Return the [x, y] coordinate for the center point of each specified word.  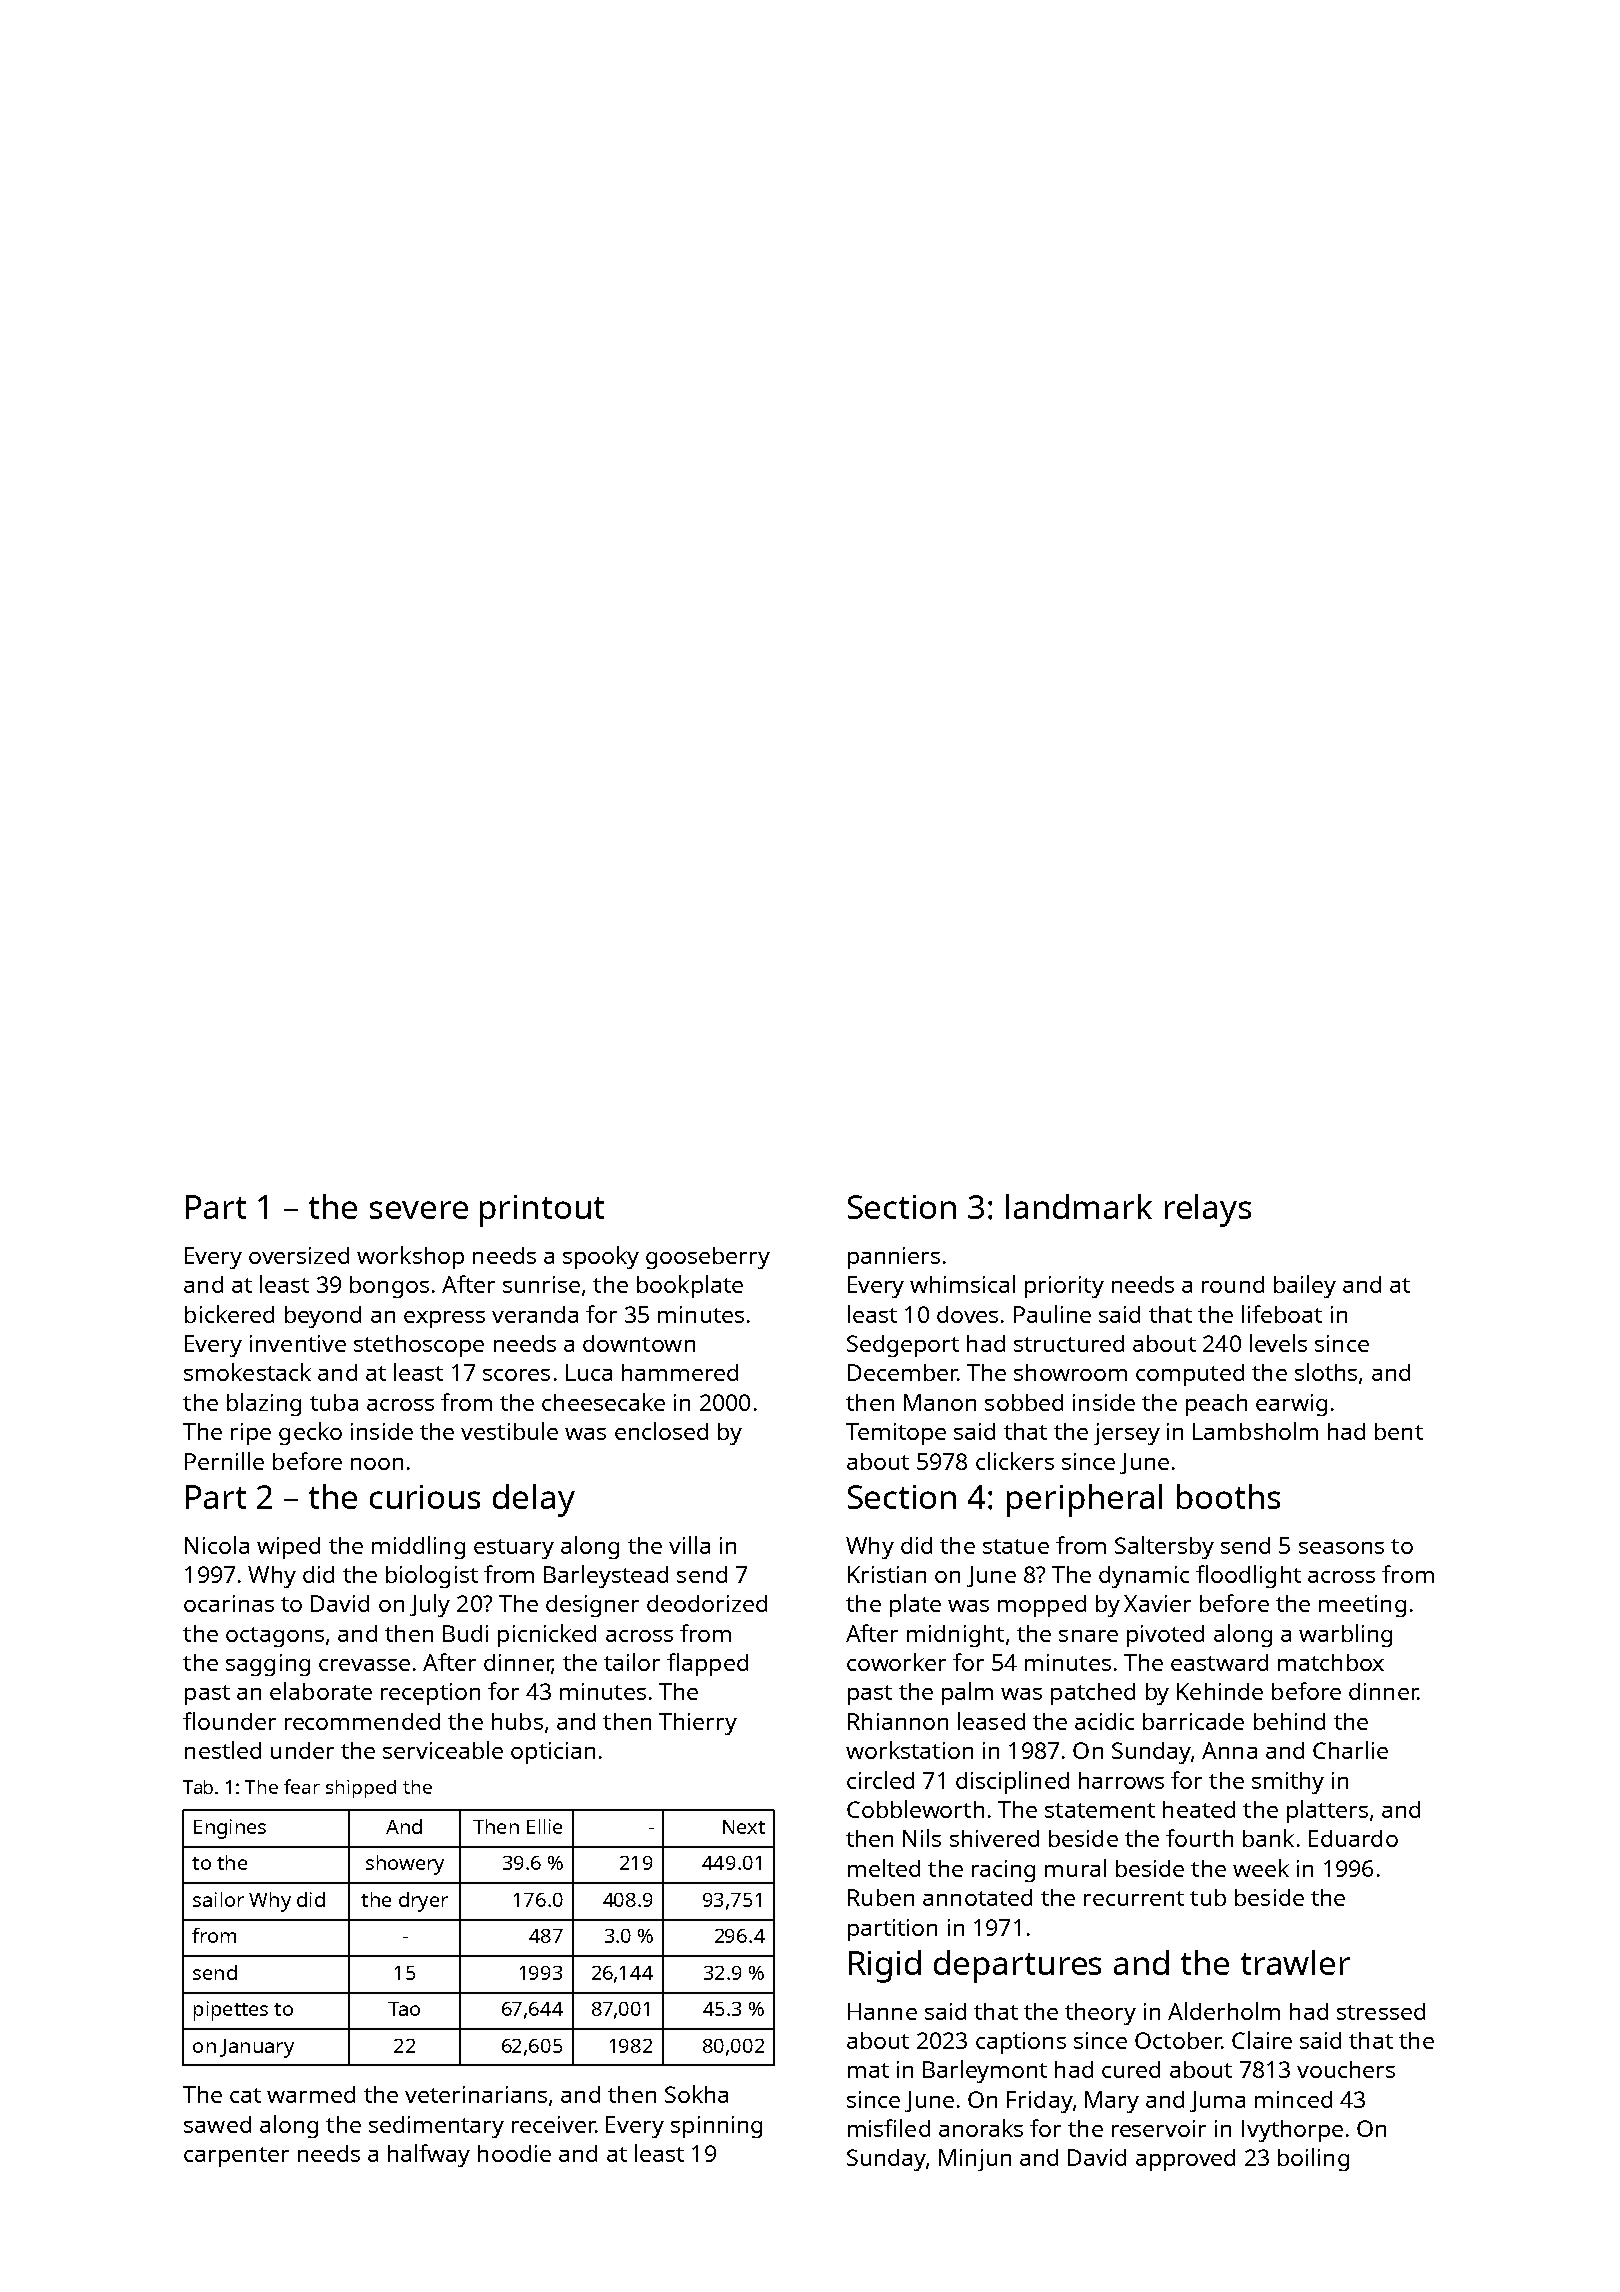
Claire [1262, 2040]
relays [1208, 1210]
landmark [1079, 1206]
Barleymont [985, 2071]
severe [419, 1210]
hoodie [514, 2153]
